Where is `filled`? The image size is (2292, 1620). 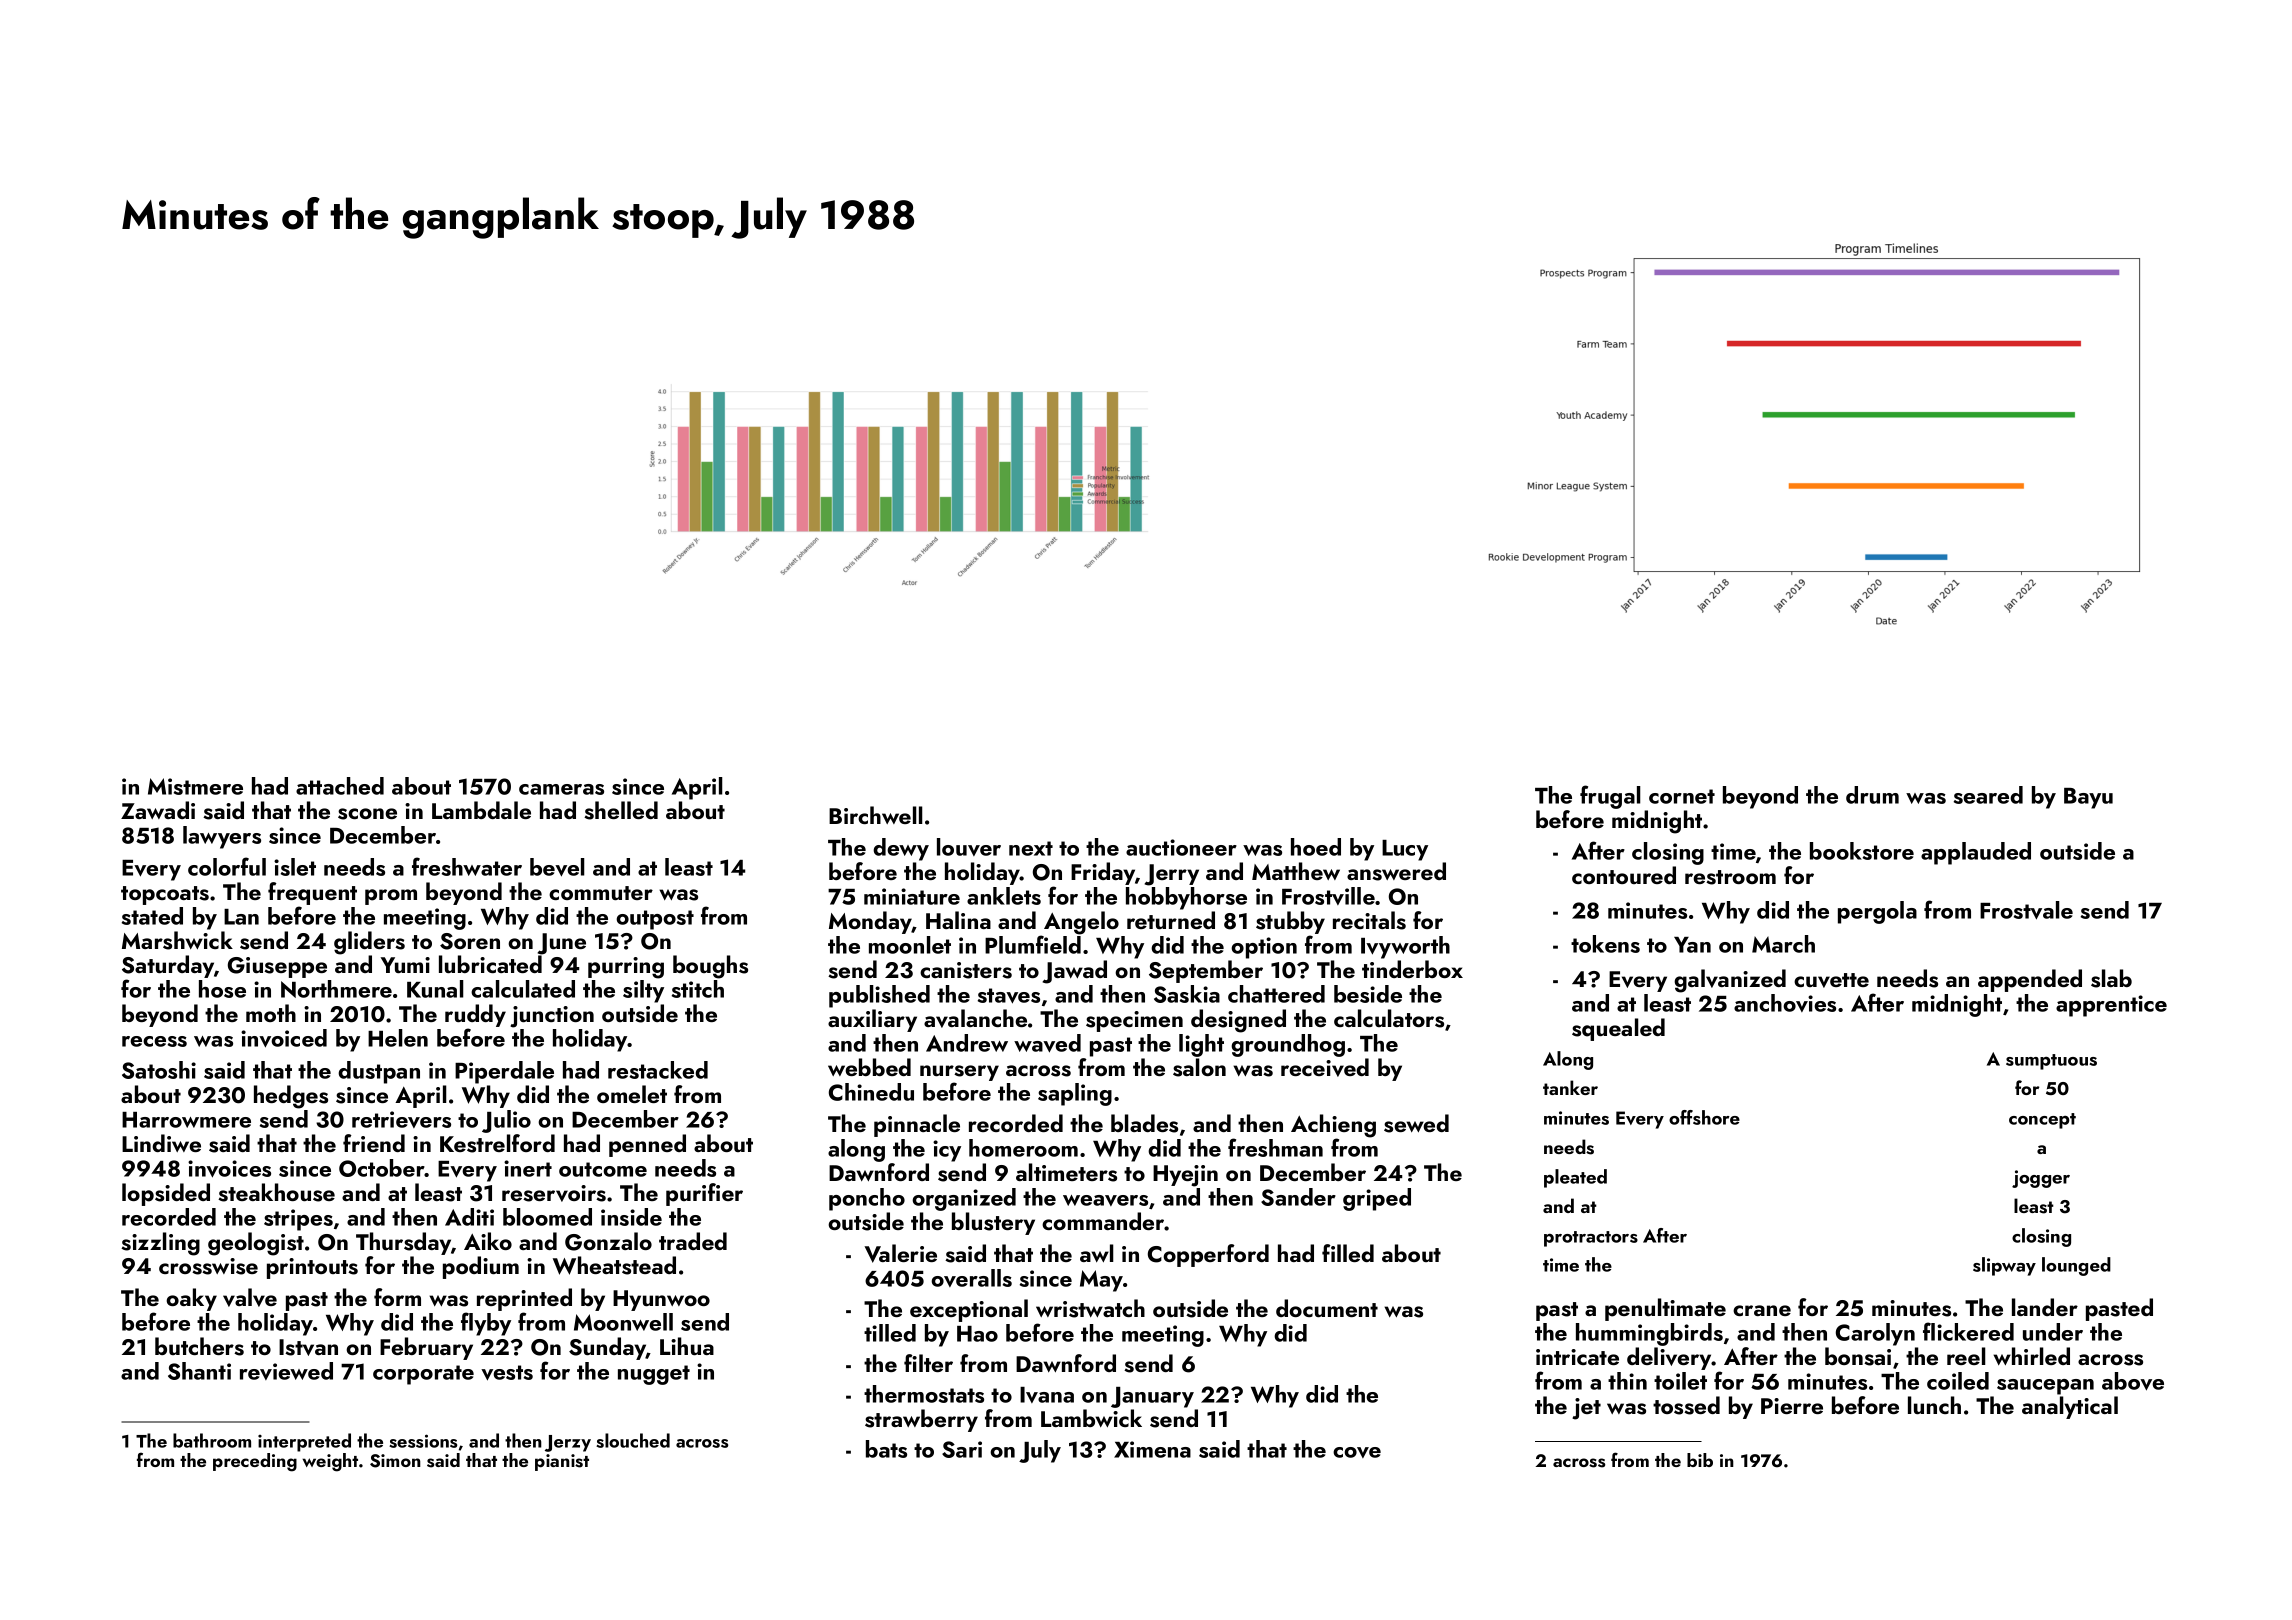
filled is located at coordinates (1348, 1253).
